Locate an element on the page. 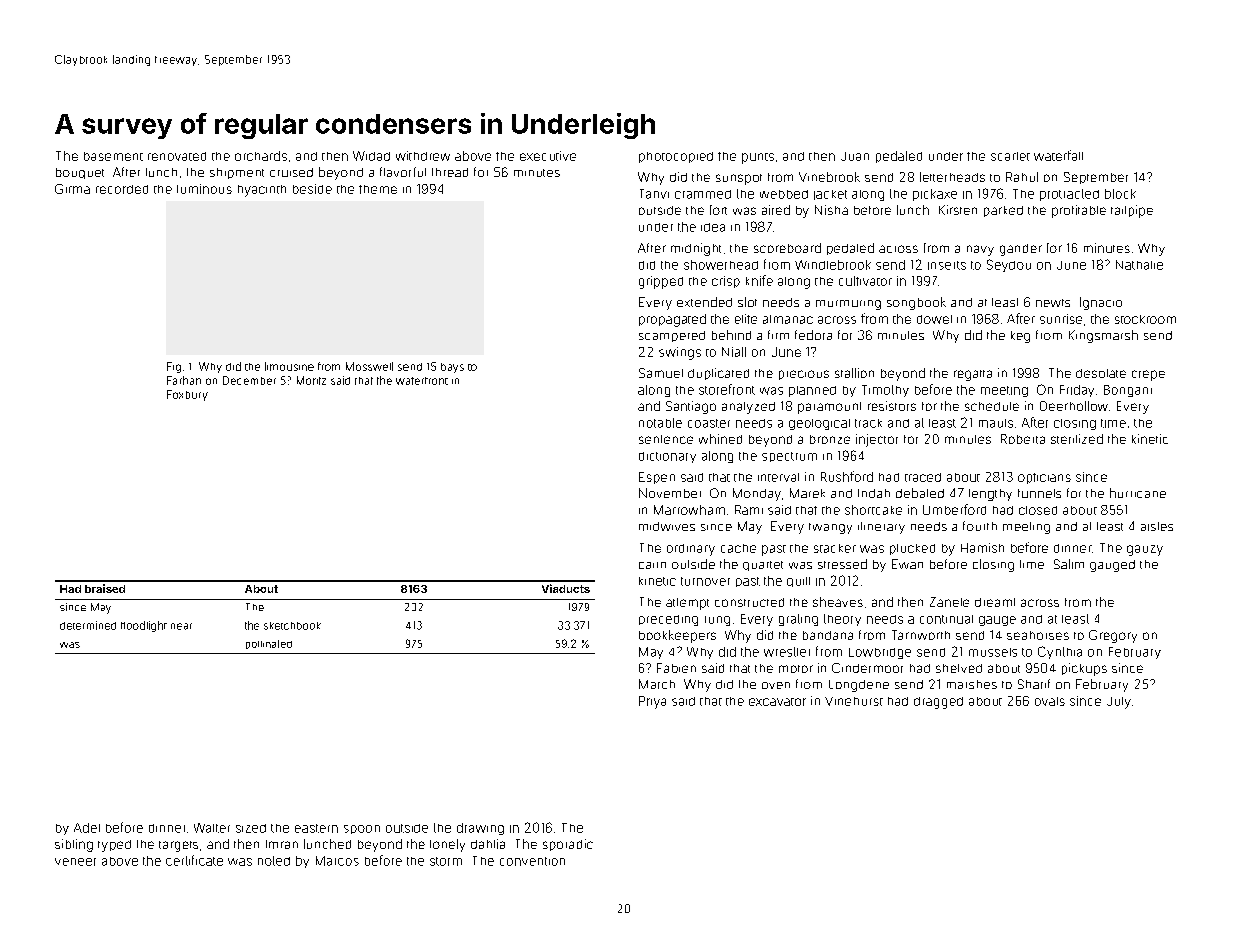 The image size is (1233, 952). Fig is located at coordinates (174, 367).
